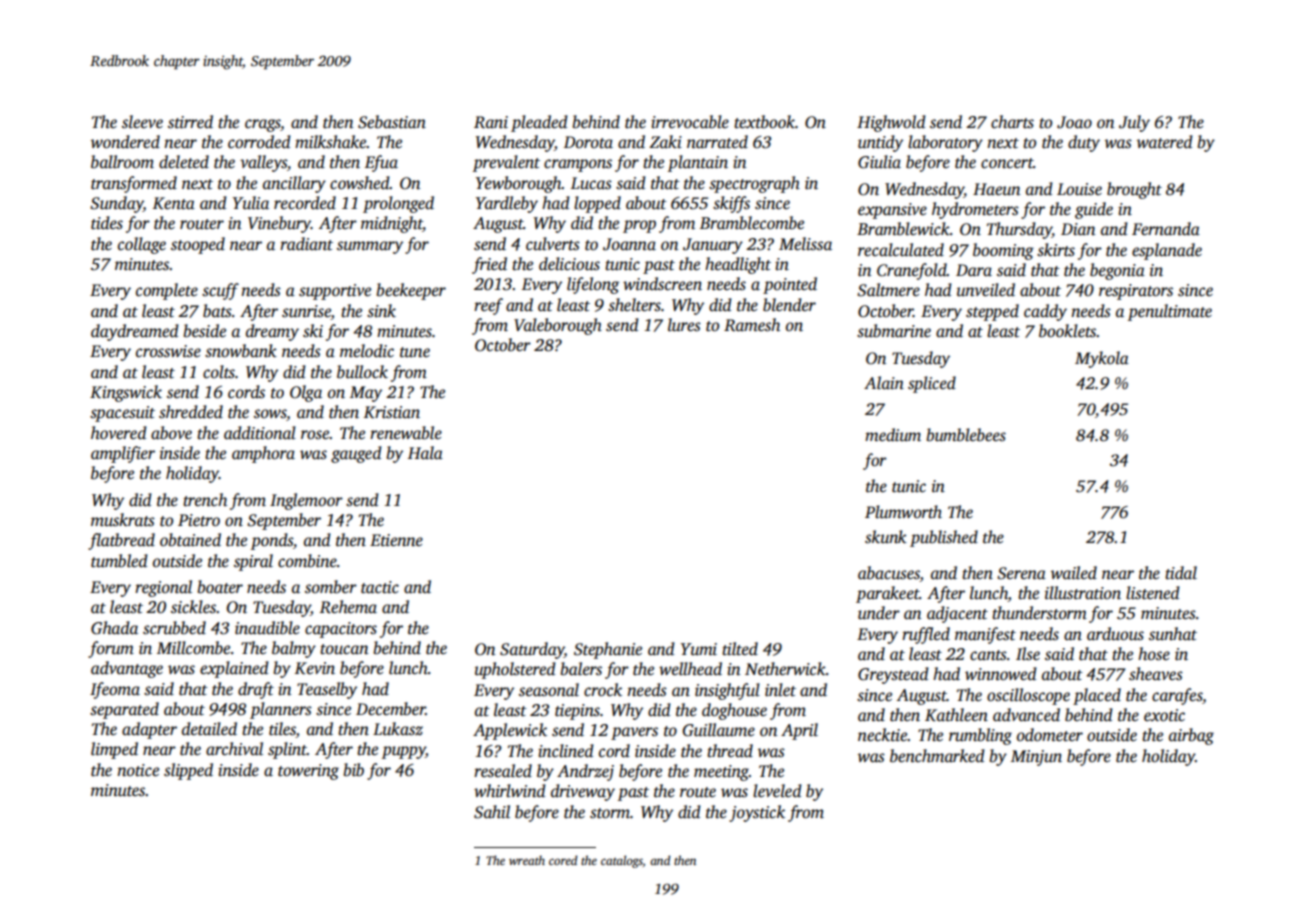 Image resolution: width=1308 pixels, height=924 pixels. What do you see at coordinates (1021, 573) in the screenshot?
I see `Serena` at bounding box center [1021, 573].
